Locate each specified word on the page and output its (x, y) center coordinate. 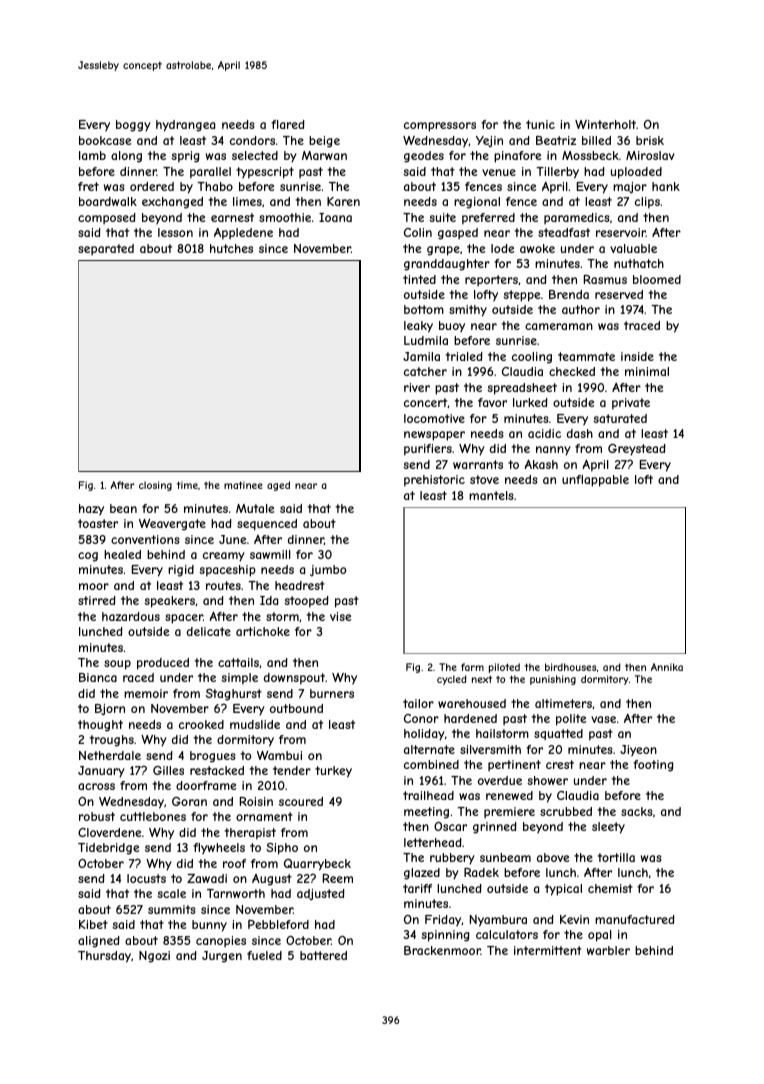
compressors (440, 127)
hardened (470, 718)
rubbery (452, 859)
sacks (637, 811)
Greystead (637, 450)
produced (163, 664)
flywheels (219, 849)
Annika (667, 667)
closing (155, 486)
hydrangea (185, 126)
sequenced (267, 524)
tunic (540, 124)
